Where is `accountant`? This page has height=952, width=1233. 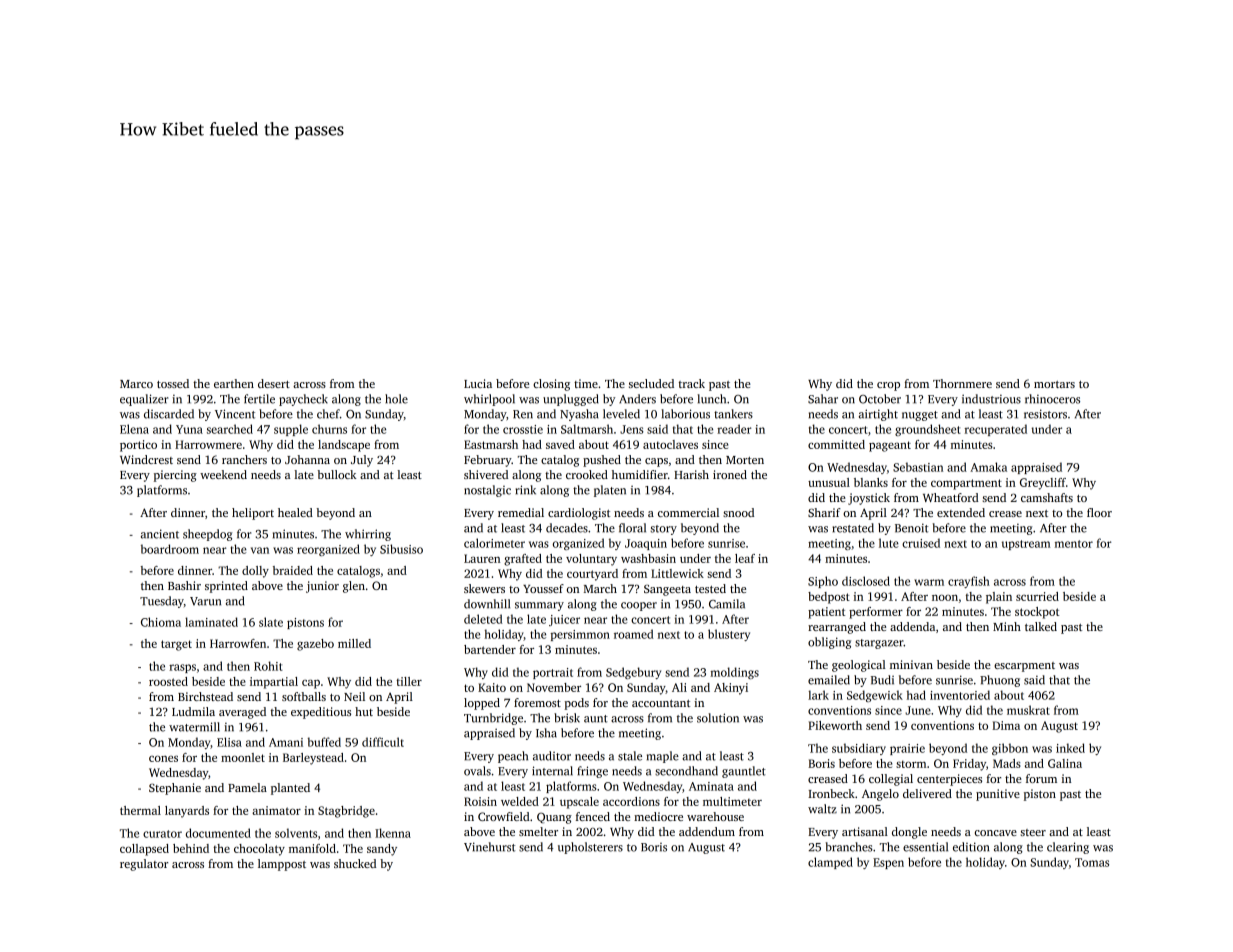 accountant is located at coordinates (661, 703).
